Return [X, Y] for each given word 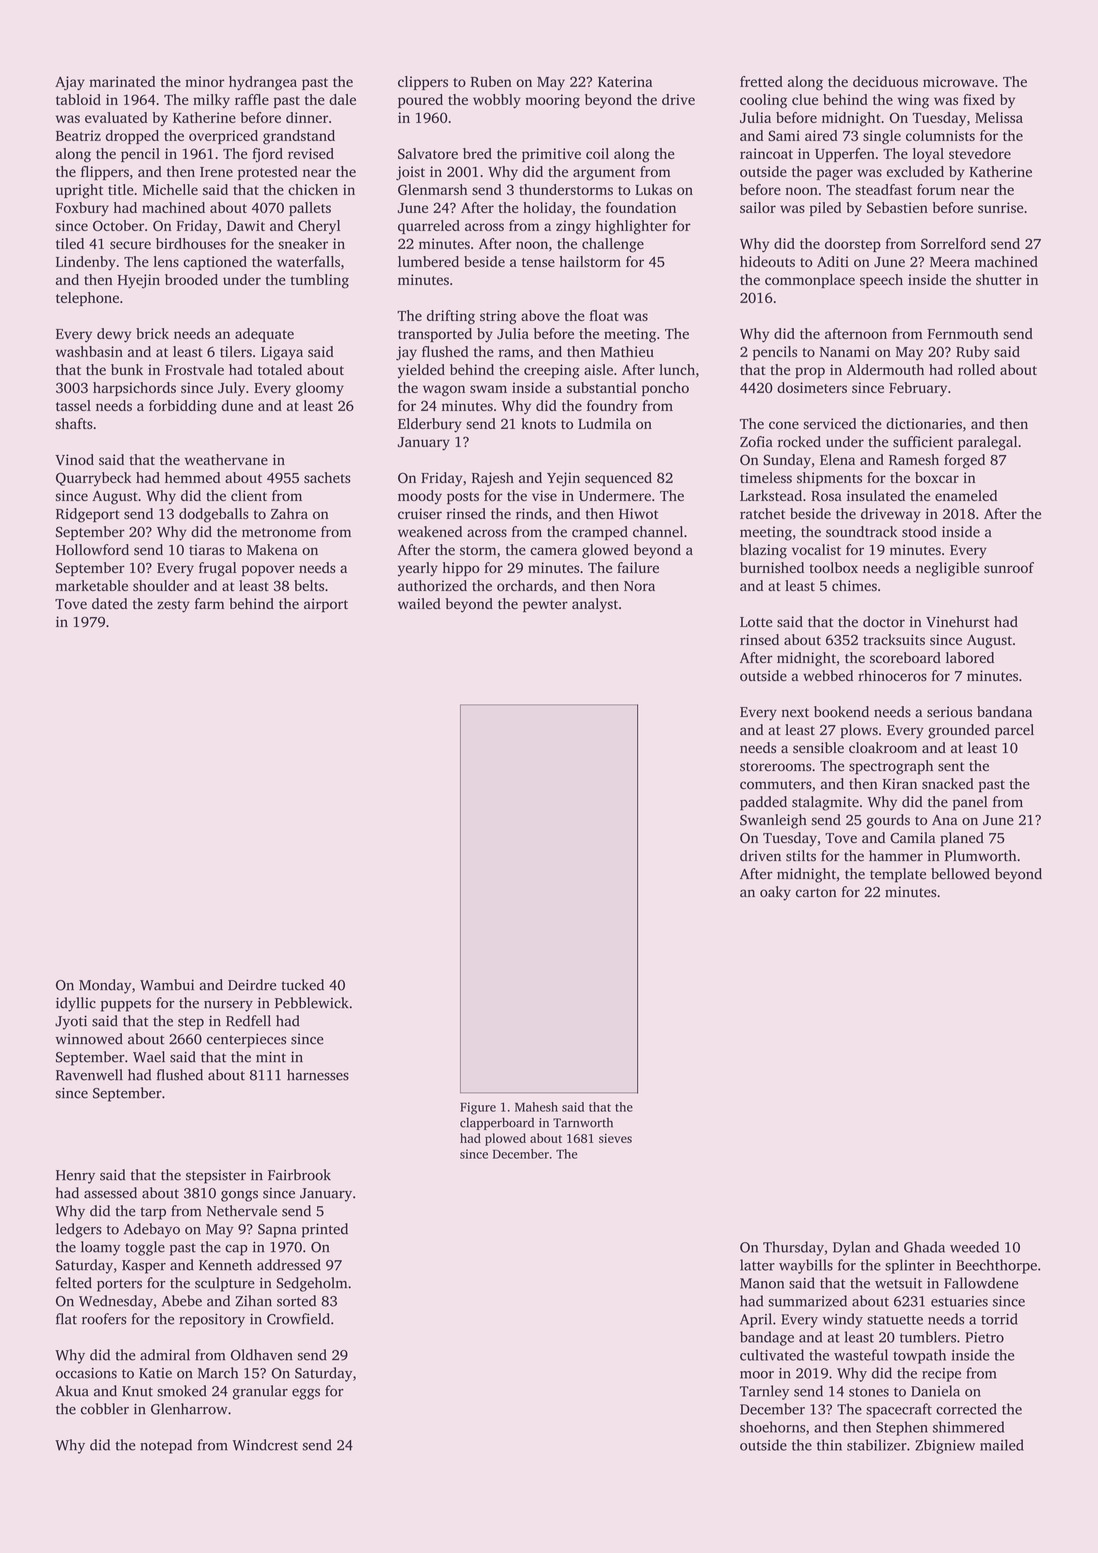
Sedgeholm [311, 1284]
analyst [595, 605]
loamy [100, 1248]
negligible [947, 569]
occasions [86, 1373]
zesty [173, 606]
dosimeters [812, 387]
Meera [950, 262]
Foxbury [82, 209]
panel [970, 803]
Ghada [924, 1247]
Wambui [167, 985]
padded [763, 803]
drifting [451, 317]
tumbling [320, 281]
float [604, 315]
